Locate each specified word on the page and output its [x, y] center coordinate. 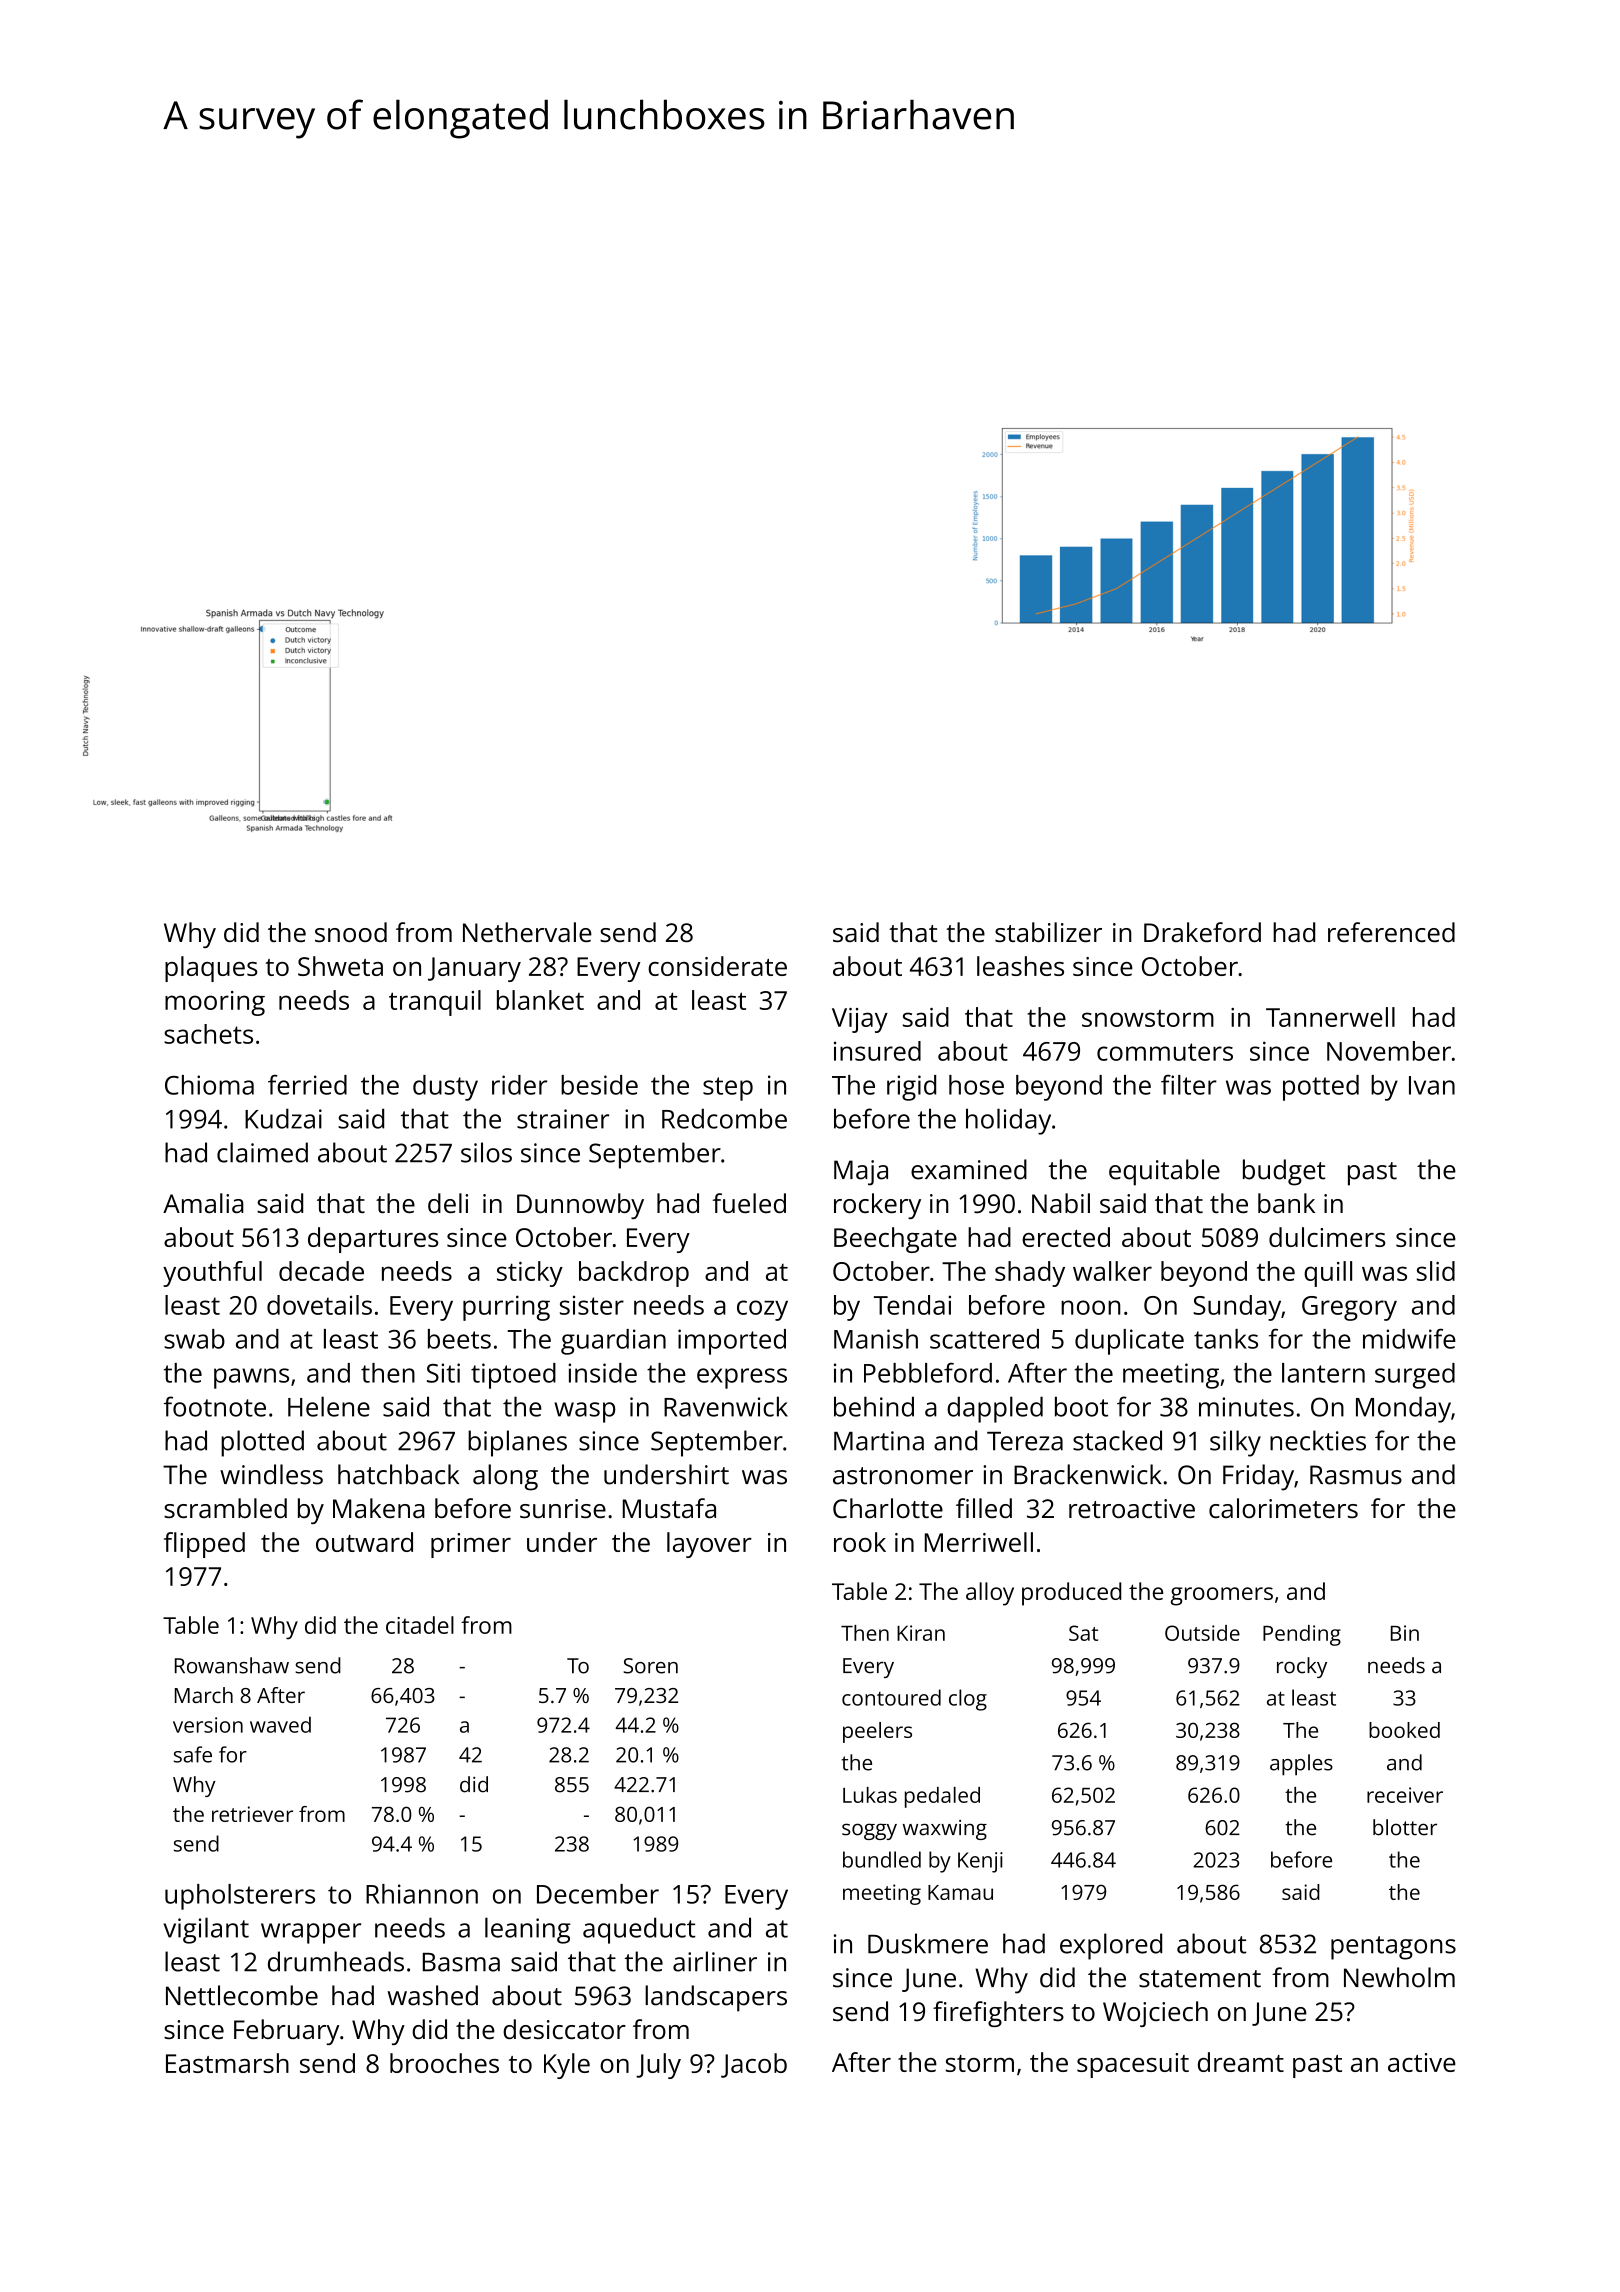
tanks [1226, 1339]
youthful [212, 1274]
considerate [717, 966]
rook [860, 1542]
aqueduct [639, 1930]
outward [364, 1542]
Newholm [1399, 1977]
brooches [444, 2063]
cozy [762, 1310]
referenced [1391, 932]
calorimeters [1283, 1508]
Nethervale [527, 932]
